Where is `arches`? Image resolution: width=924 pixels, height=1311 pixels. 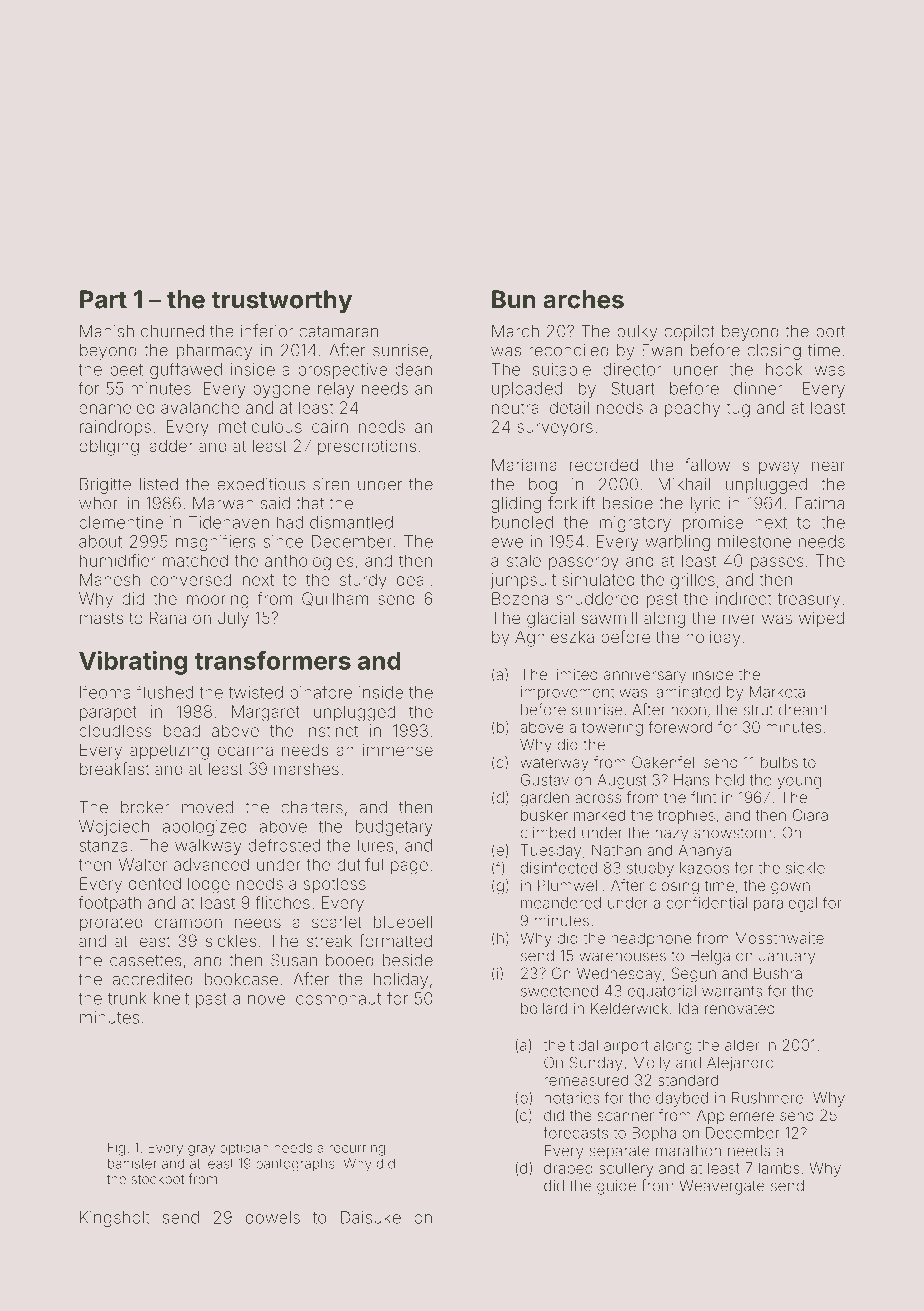 arches is located at coordinates (583, 299).
